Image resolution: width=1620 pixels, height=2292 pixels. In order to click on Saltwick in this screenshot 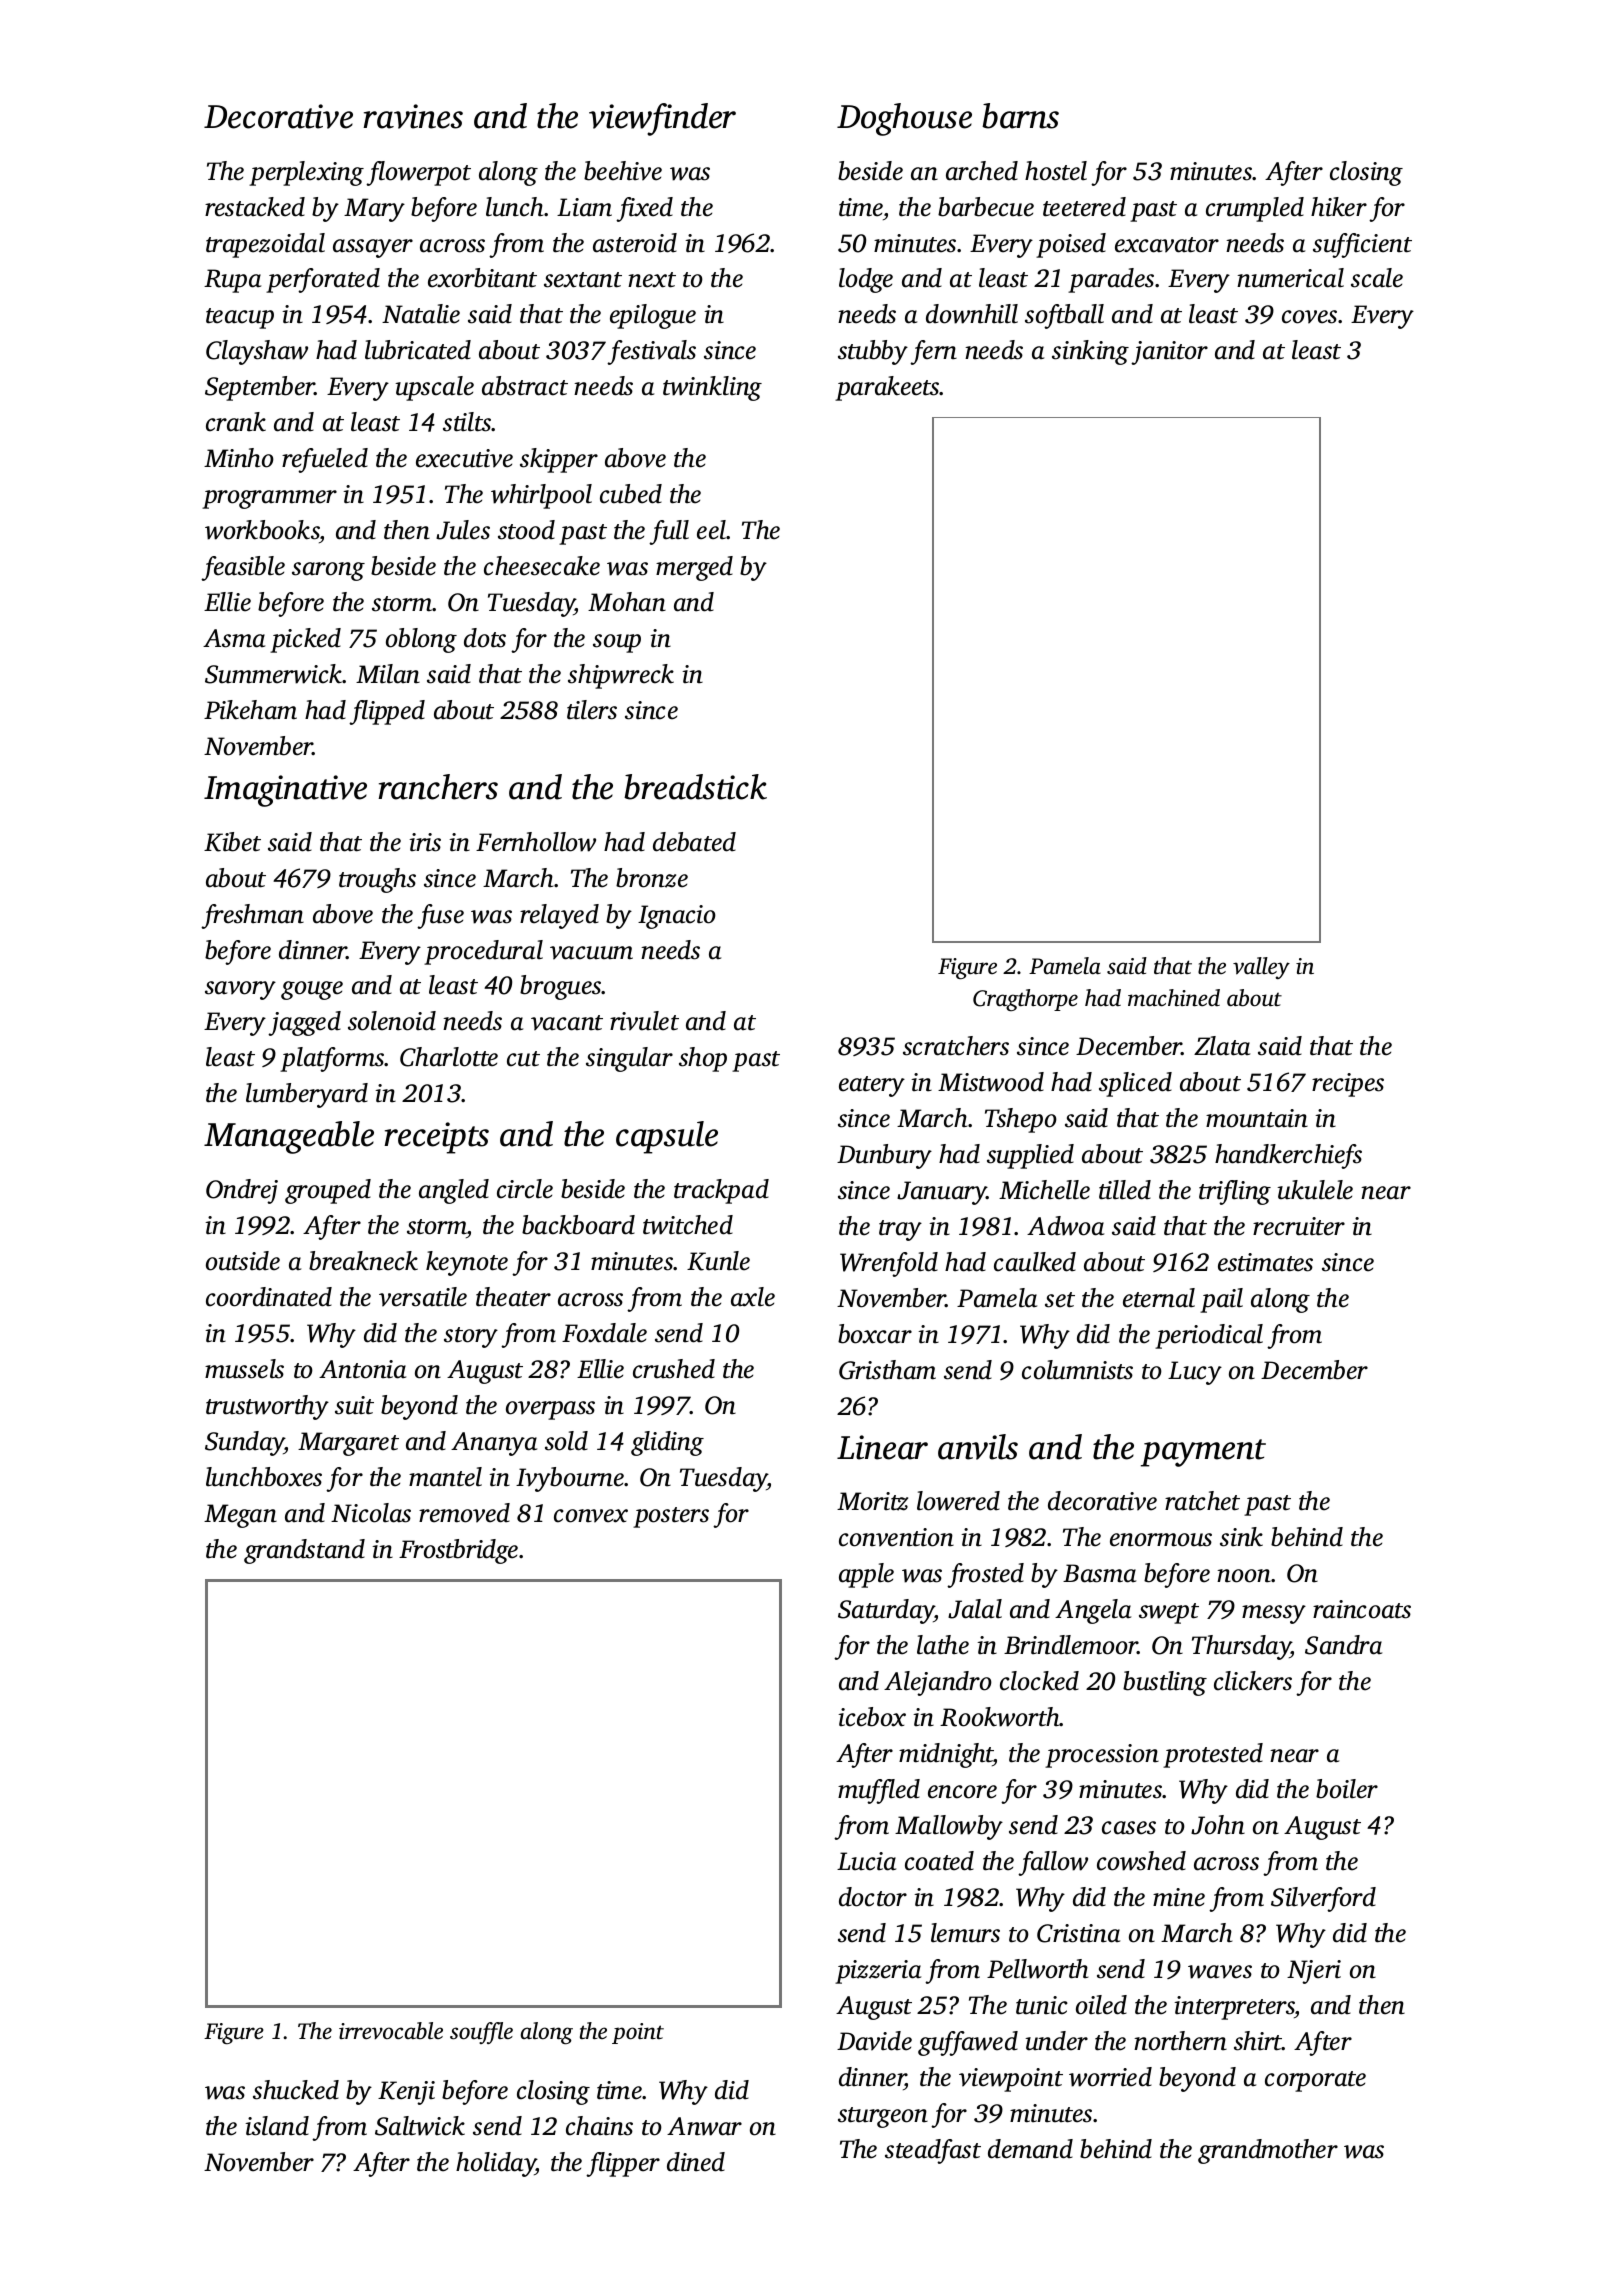, I will do `click(420, 2126)`.
